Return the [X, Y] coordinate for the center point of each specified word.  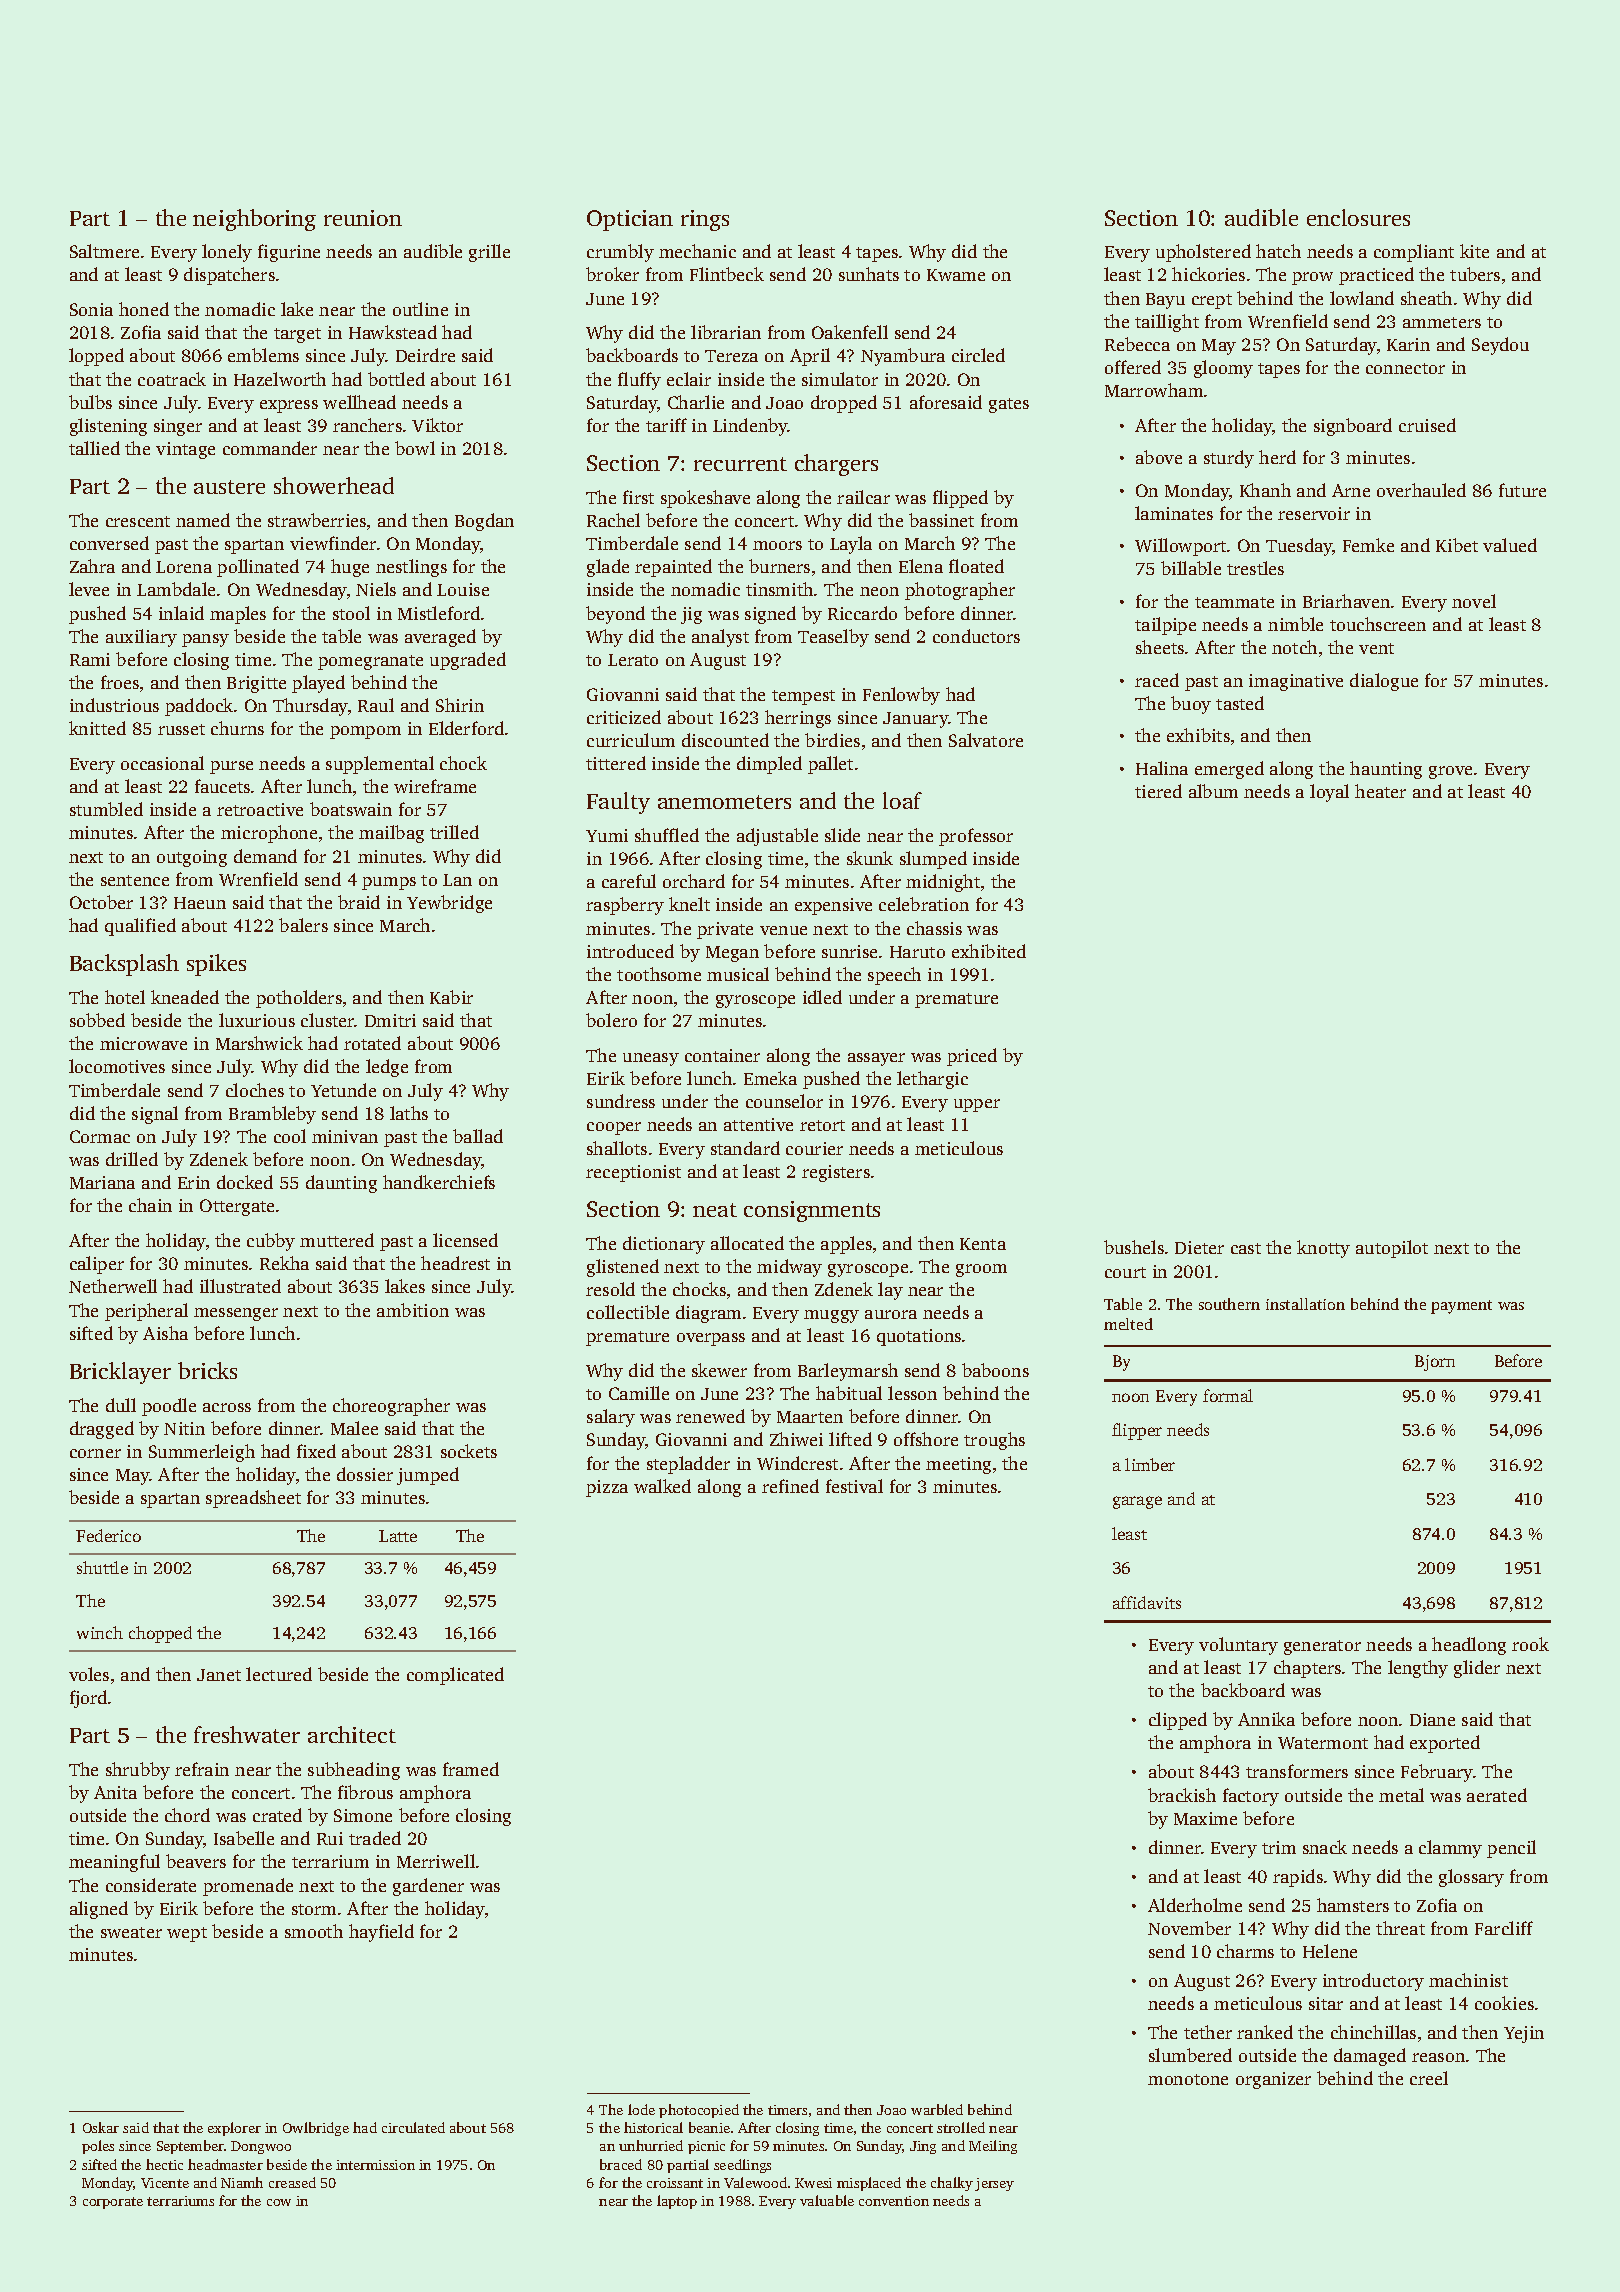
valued [1510, 545]
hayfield [381, 1933]
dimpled [769, 765]
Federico [108, 1535]
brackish [1182, 1795]
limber [1150, 1464]
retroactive [260, 809]
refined [790, 1486]
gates [1009, 405]
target [297, 335]
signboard [1353, 427]
